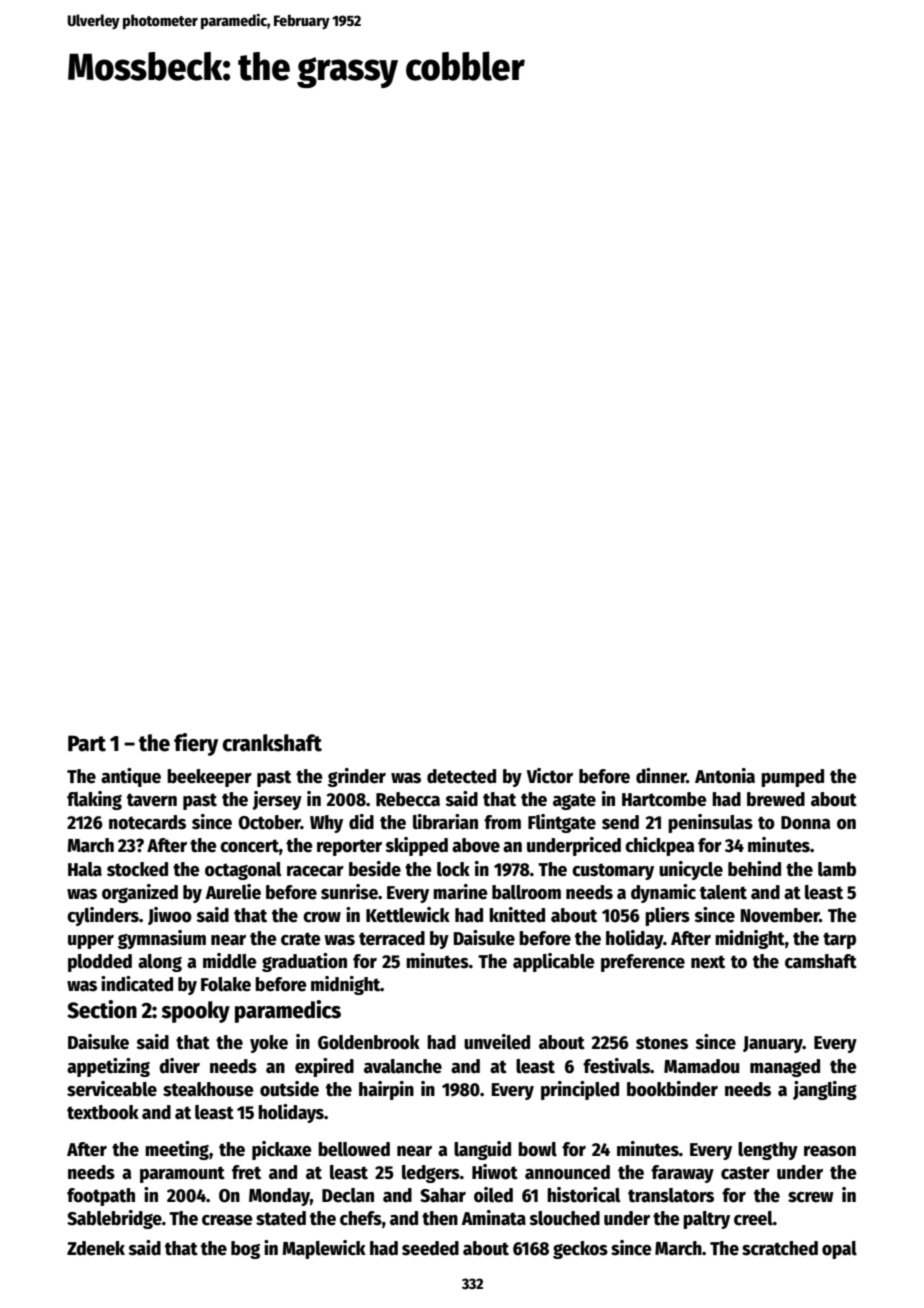  Describe the element at coordinates (792, 778) in the image. I see `pumped` at that location.
